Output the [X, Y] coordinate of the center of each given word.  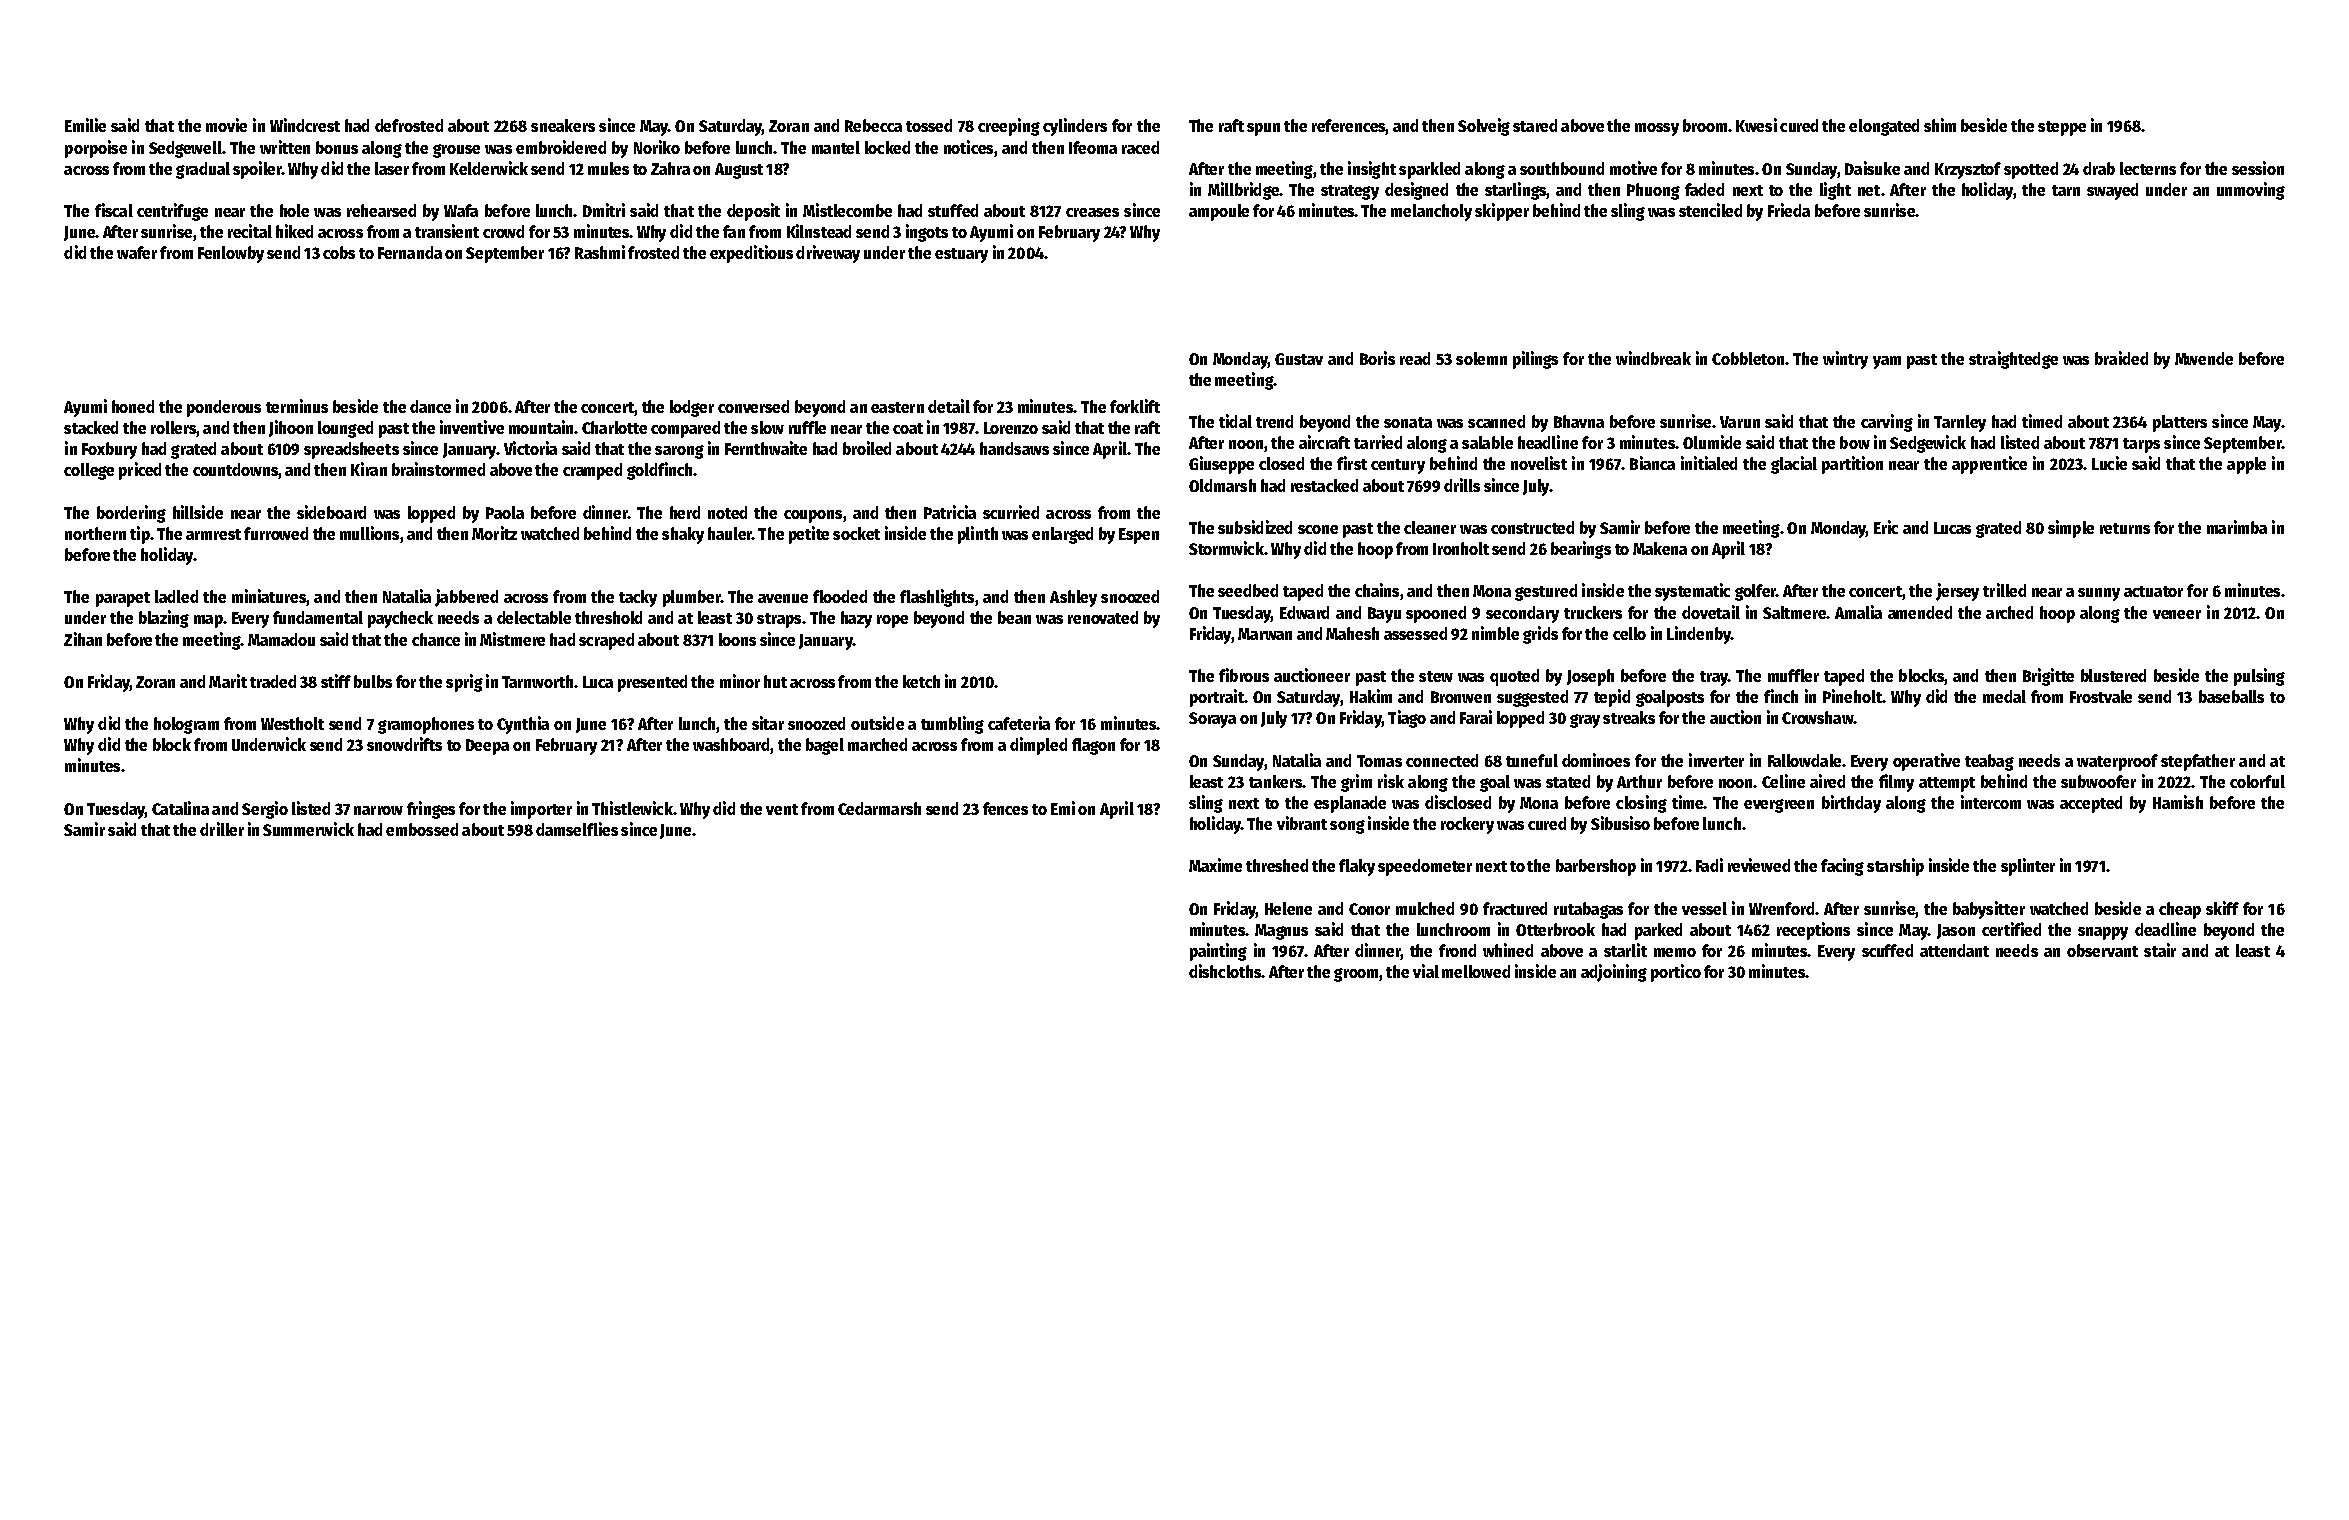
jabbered [466, 598]
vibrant [1302, 823]
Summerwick [308, 829]
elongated [1884, 127]
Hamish [2178, 802]
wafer [137, 252]
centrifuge [172, 212]
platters [2180, 423]
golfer [1755, 592]
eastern [897, 407]
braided [2121, 358]
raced [1140, 147]
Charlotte [614, 427]
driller [222, 829]
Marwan [1265, 634]
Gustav [1299, 359]
